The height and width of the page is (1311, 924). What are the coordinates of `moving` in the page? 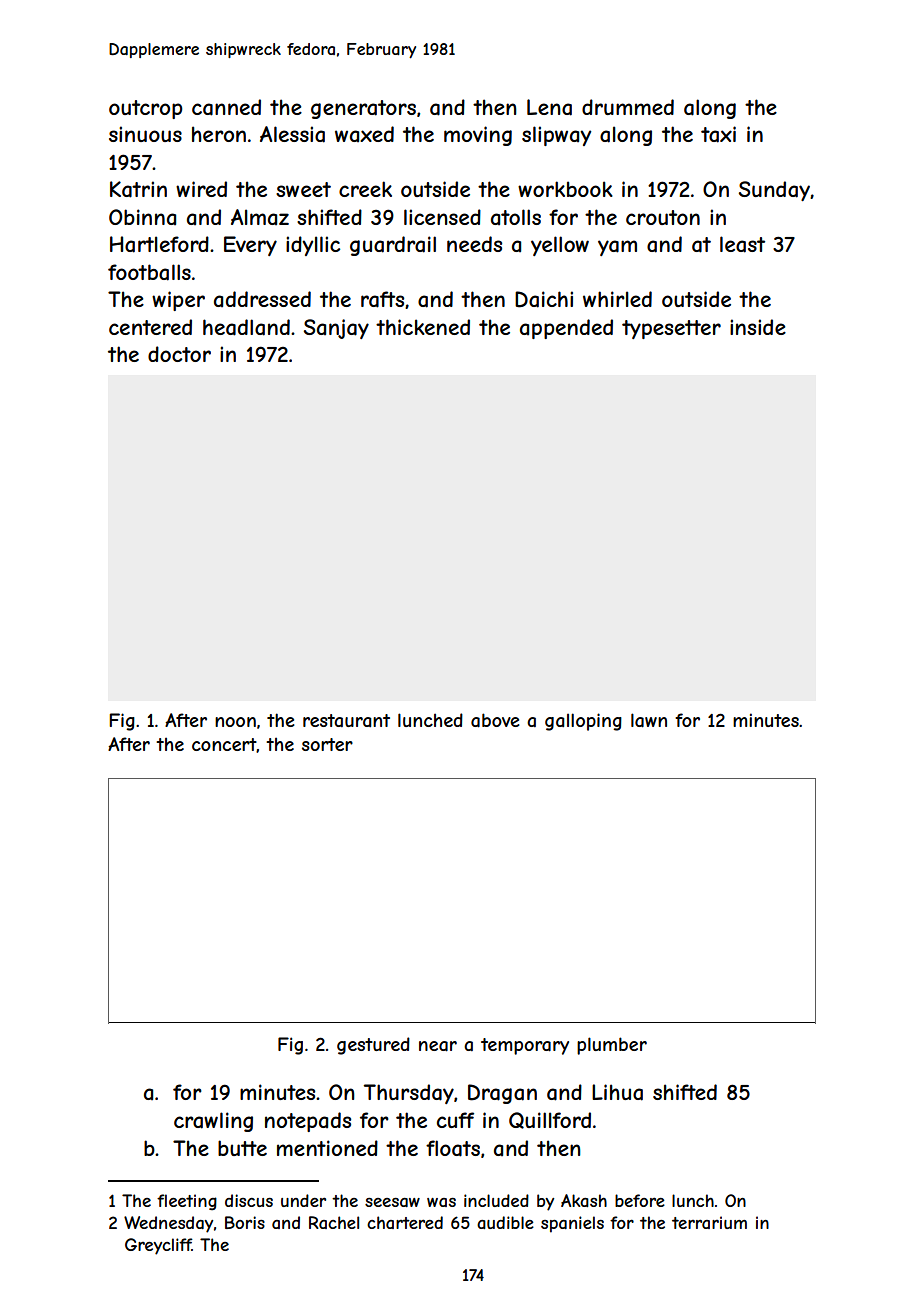 It's located at (478, 136).
